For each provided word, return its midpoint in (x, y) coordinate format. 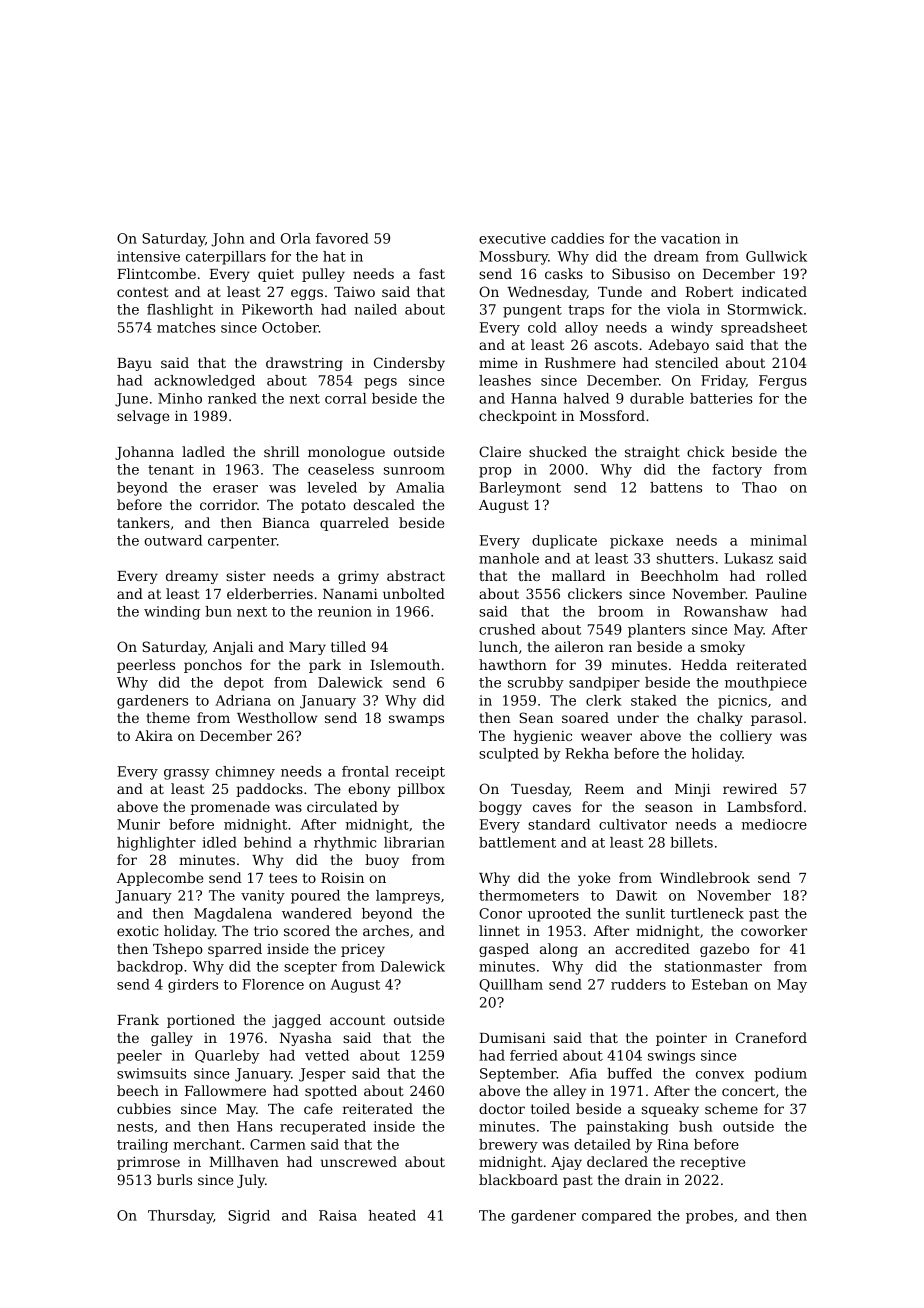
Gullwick (776, 256)
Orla (296, 238)
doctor (502, 1108)
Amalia (420, 487)
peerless (146, 666)
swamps (416, 720)
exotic (137, 931)
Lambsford (765, 806)
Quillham (511, 985)
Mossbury (513, 258)
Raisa (338, 1215)
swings (671, 1057)
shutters (685, 558)
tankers (143, 522)
